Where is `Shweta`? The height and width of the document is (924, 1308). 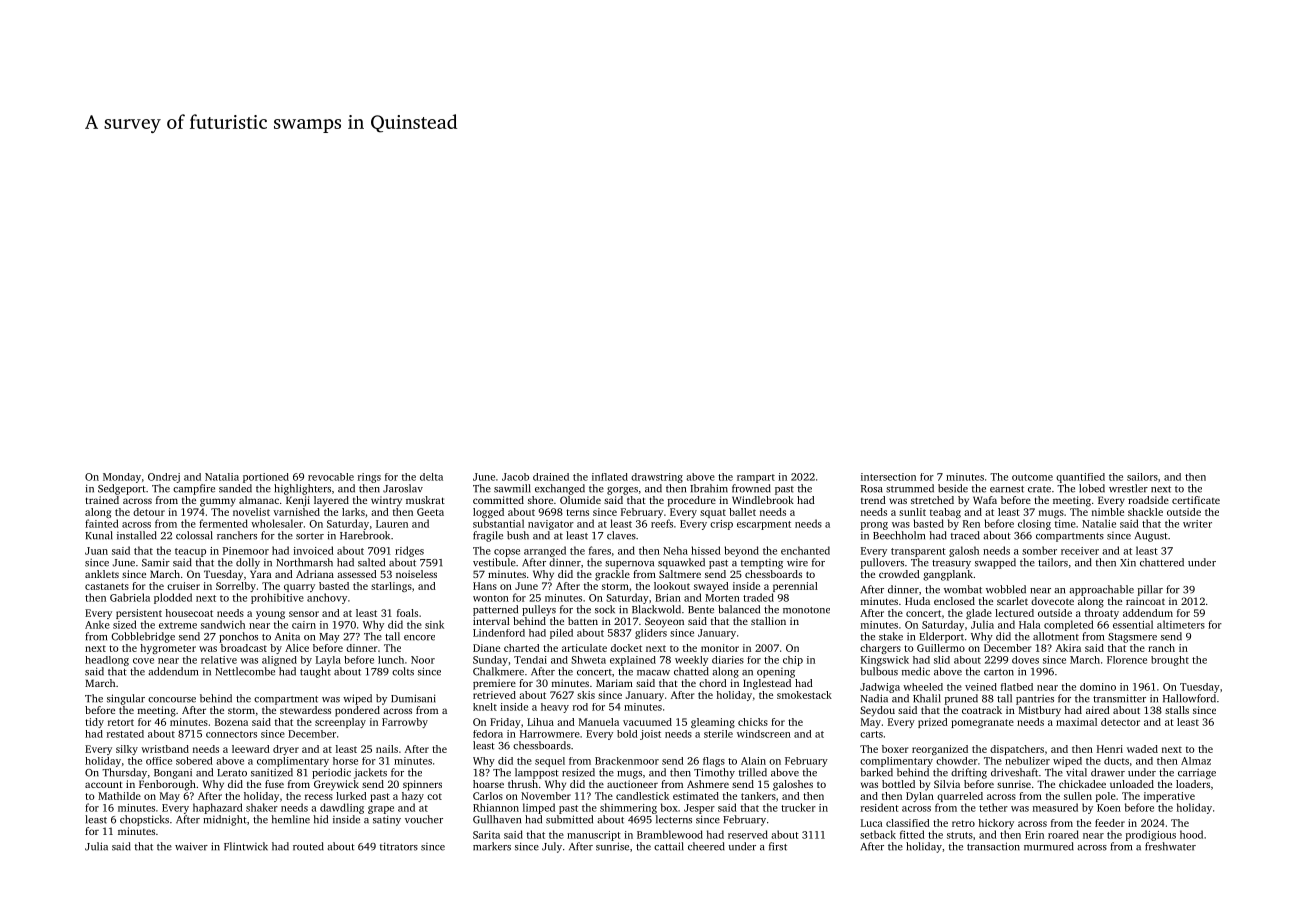
Shweta is located at coordinates (588, 660).
